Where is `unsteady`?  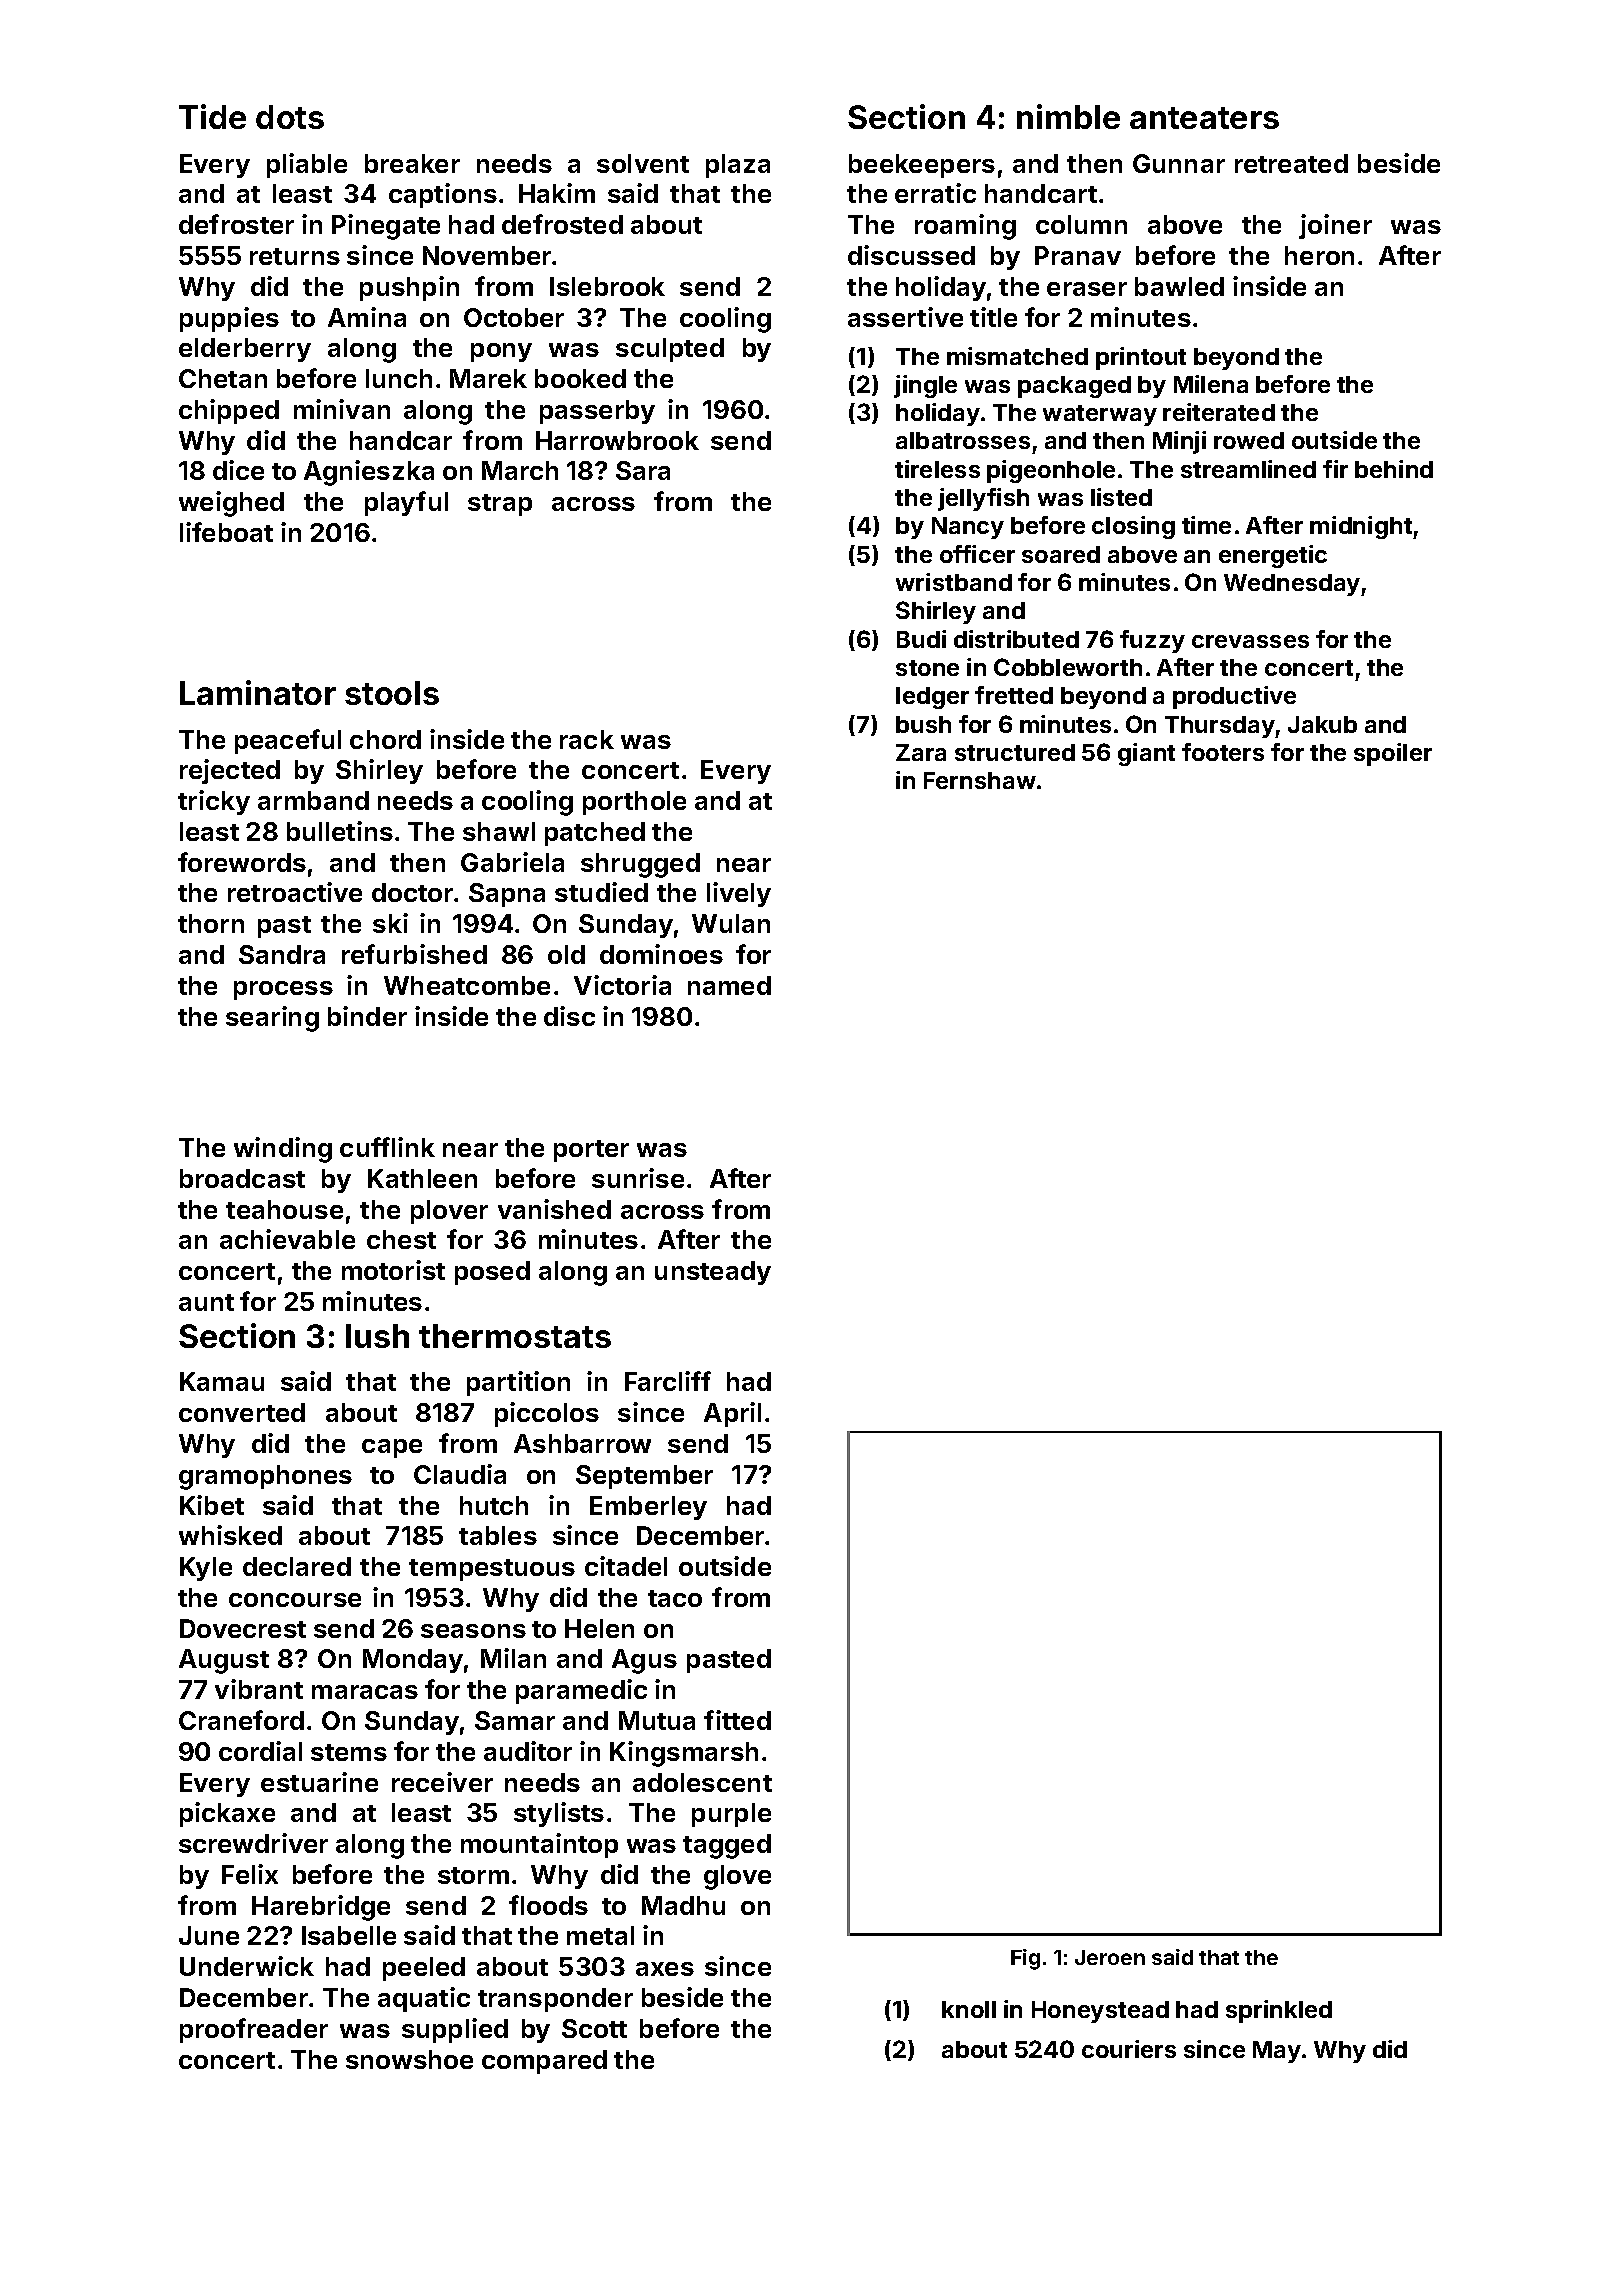
unsteady is located at coordinates (713, 1273).
